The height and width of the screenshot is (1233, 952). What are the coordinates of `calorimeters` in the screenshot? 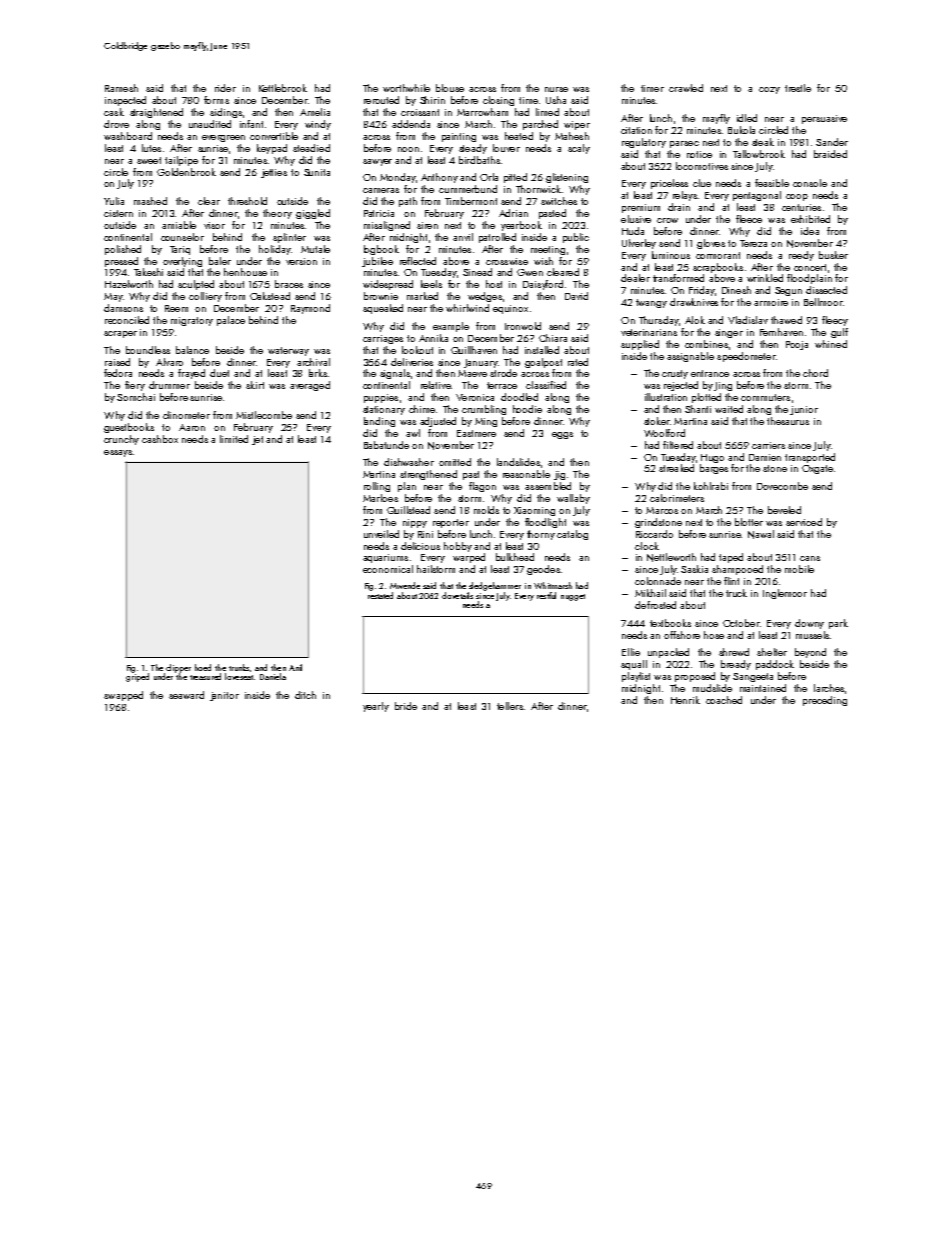 It's located at (677, 498).
